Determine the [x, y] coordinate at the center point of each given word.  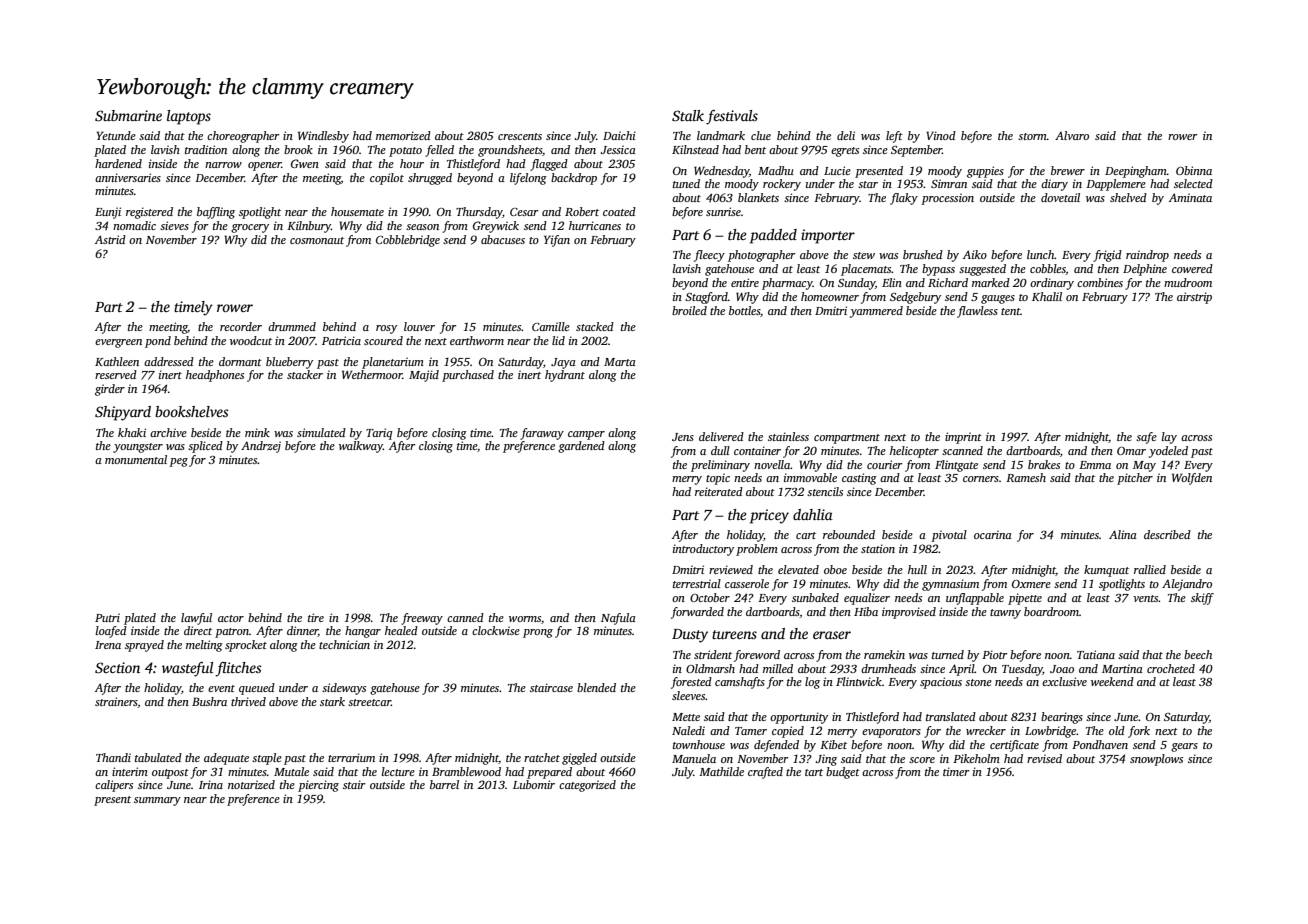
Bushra [209, 701]
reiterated [719, 491]
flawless [977, 312]
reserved [116, 374]
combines [1100, 282]
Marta [620, 362]
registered [149, 213]
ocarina [993, 534]
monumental [136, 459]
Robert [582, 211]
